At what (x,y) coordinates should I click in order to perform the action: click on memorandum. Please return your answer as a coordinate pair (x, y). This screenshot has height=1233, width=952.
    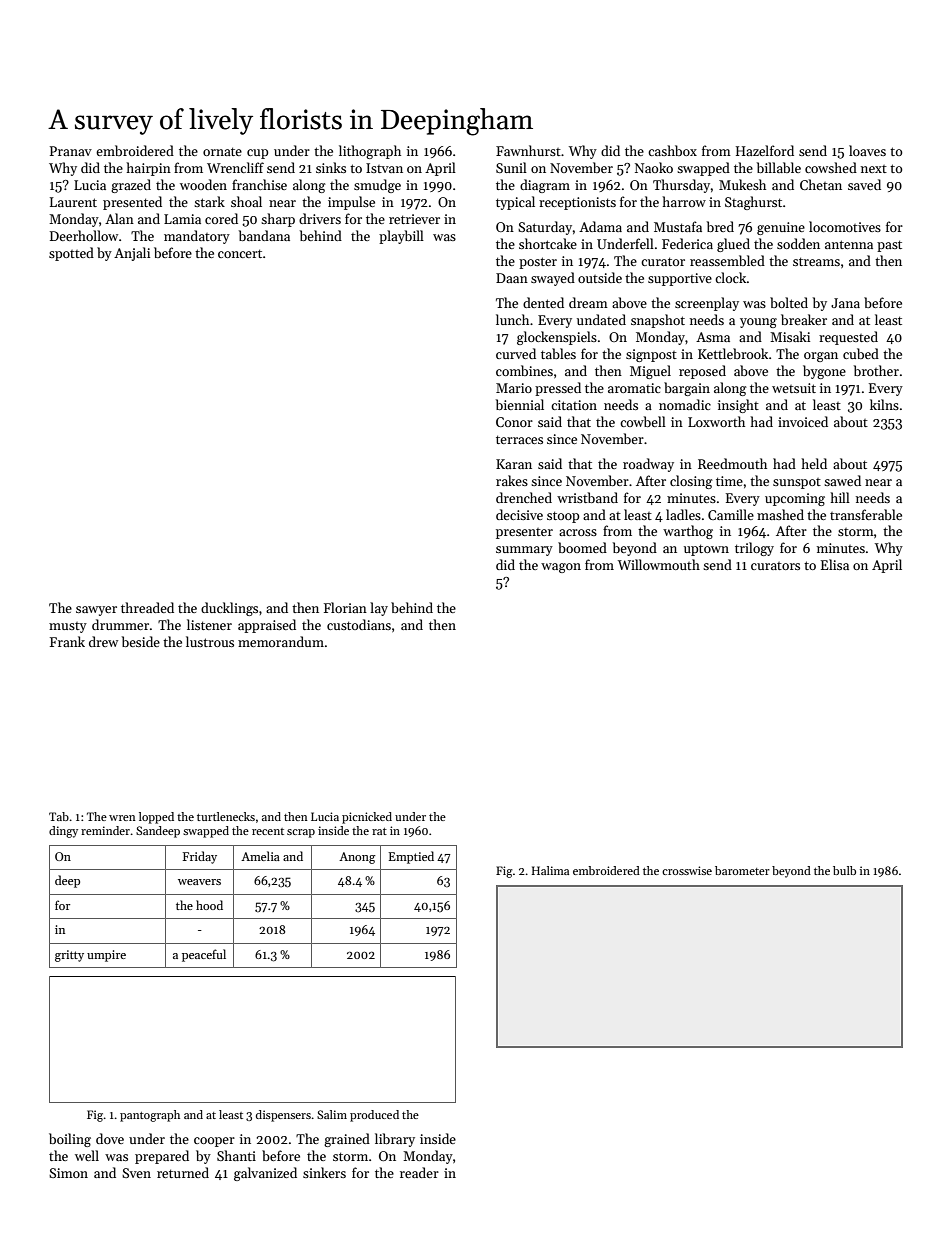
    Looking at the image, I should click on (281, 641).
